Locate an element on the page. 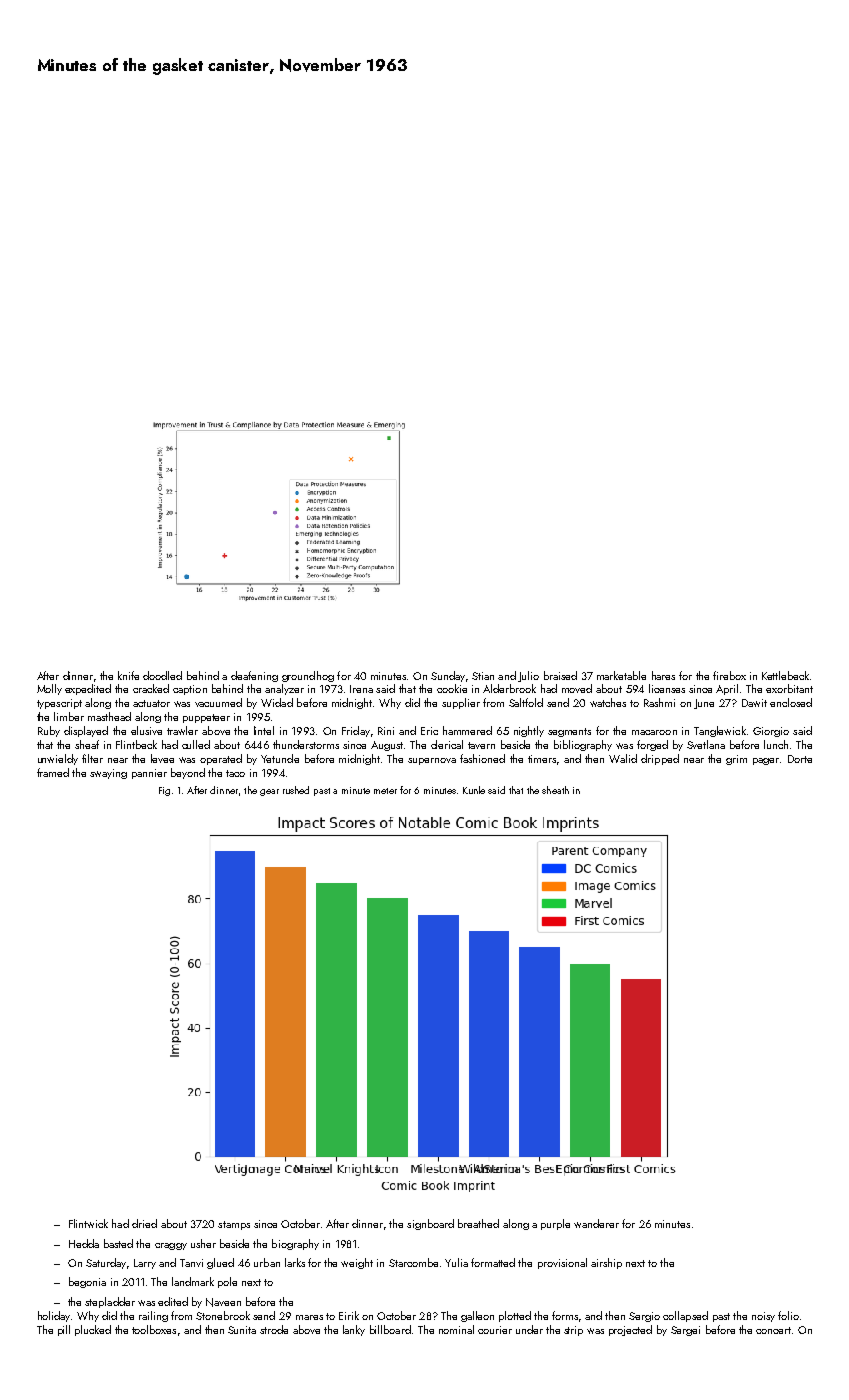  rushed is located at coordinates (296, 790).
